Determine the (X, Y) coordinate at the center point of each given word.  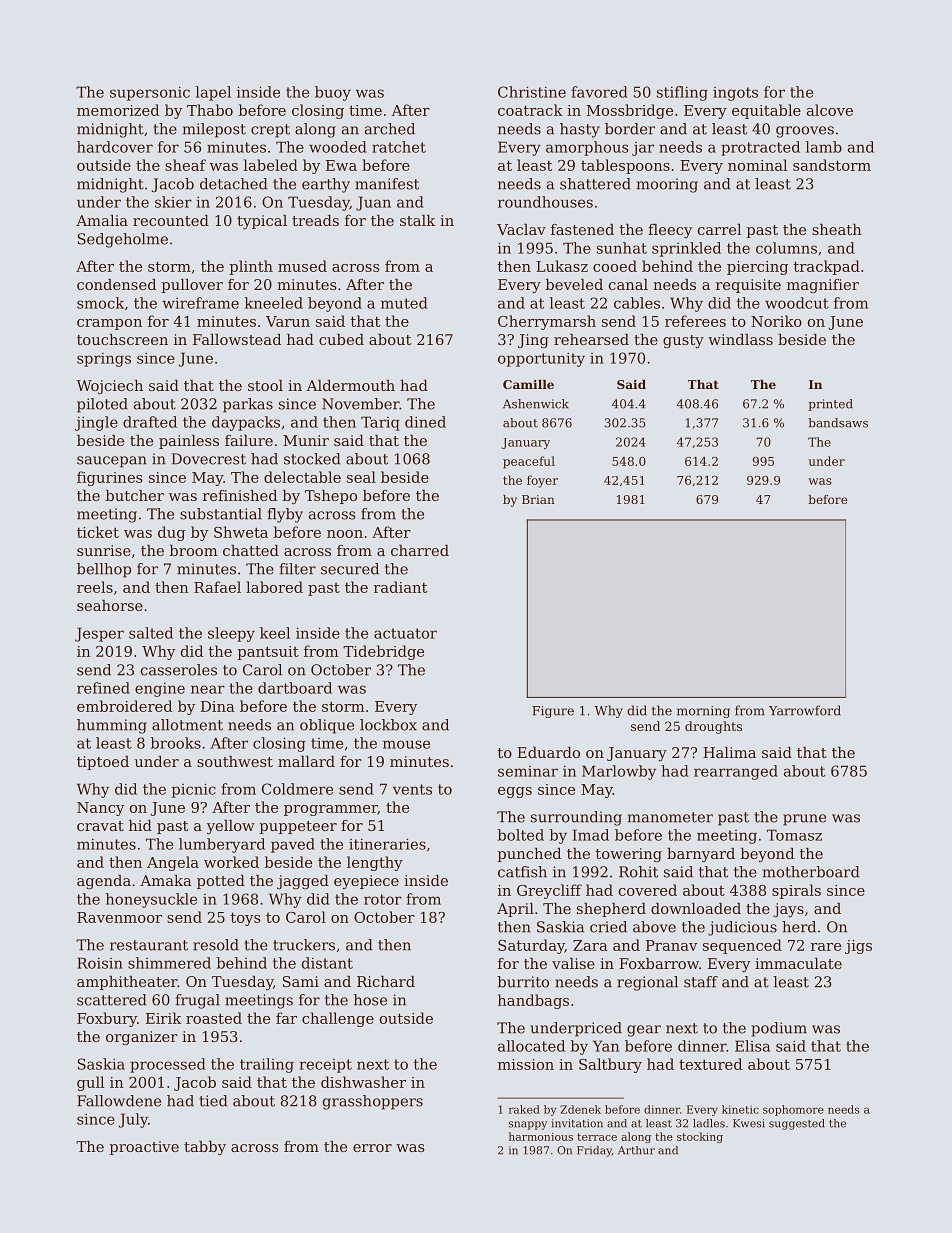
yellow (231, 827)
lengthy (375, 863)
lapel (213, 93)
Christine (532, 92)
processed (168, 1065)
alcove (830, 110)
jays (788, 910)
